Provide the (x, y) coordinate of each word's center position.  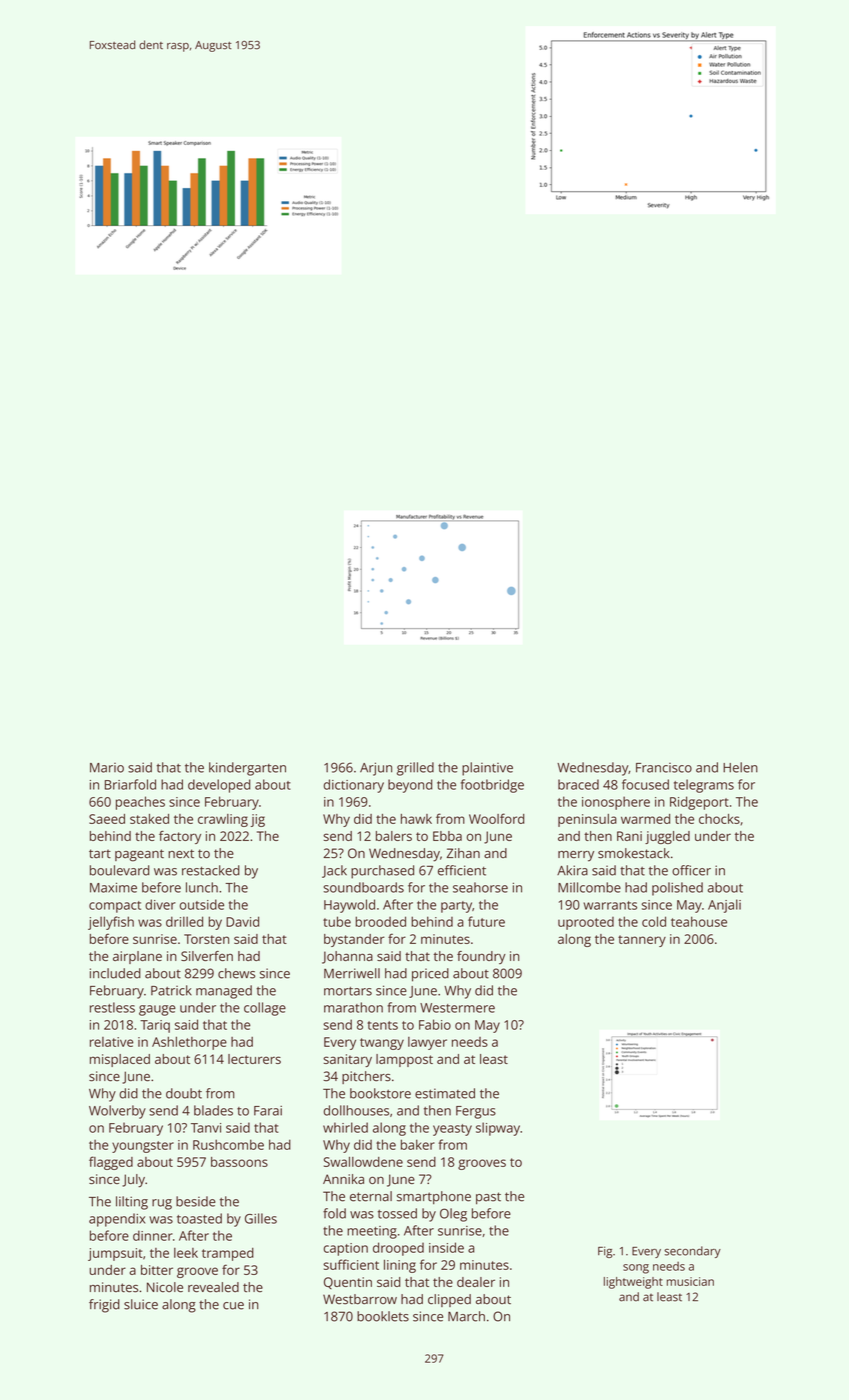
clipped (449, 1300)
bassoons (239, 1162)
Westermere (457, 1008)
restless (112, 1007)
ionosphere (616, 803)
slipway (498, 1129)
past (488, 1198)
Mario (107, 768)
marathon (353, 1007)
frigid (104, 1306)
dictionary (354, 786)
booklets (383, 1316)
